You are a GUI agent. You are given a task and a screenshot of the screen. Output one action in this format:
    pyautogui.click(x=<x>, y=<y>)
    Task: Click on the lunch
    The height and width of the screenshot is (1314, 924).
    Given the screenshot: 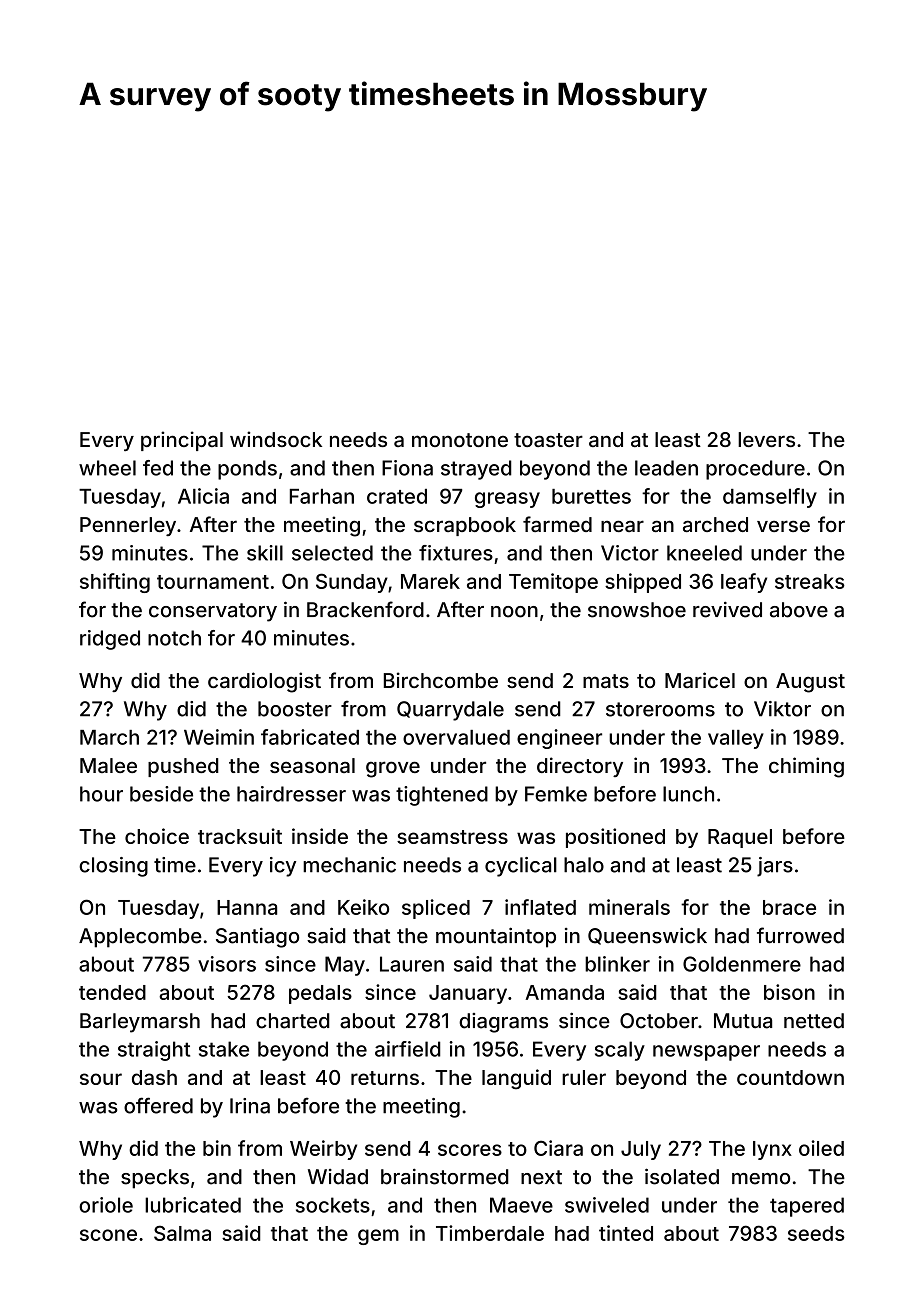 What is the action you would take?
    pyautogui.click(x=688, y=794)
